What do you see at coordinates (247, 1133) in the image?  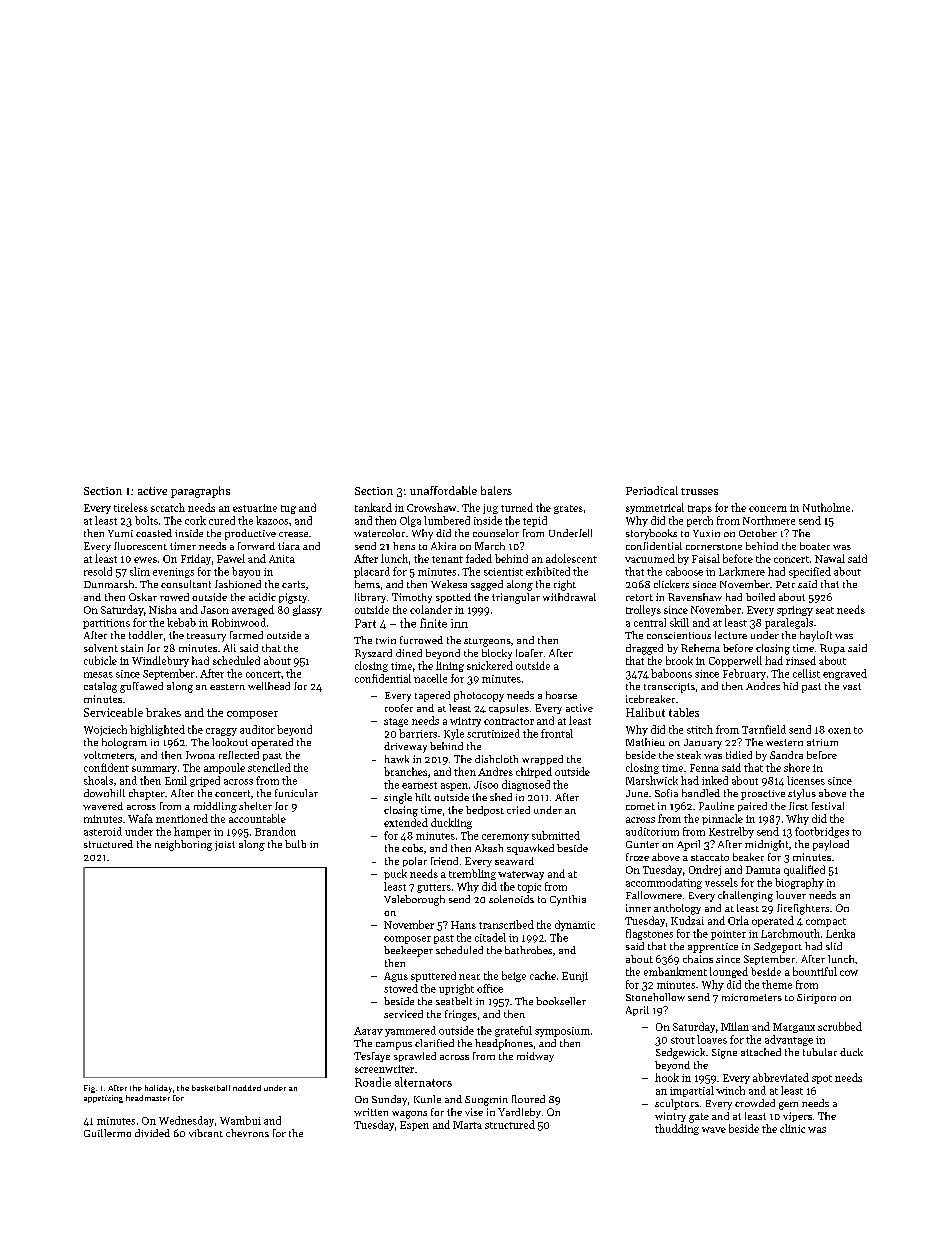 I see `chevrons` at bounding box center [247, 1133].
